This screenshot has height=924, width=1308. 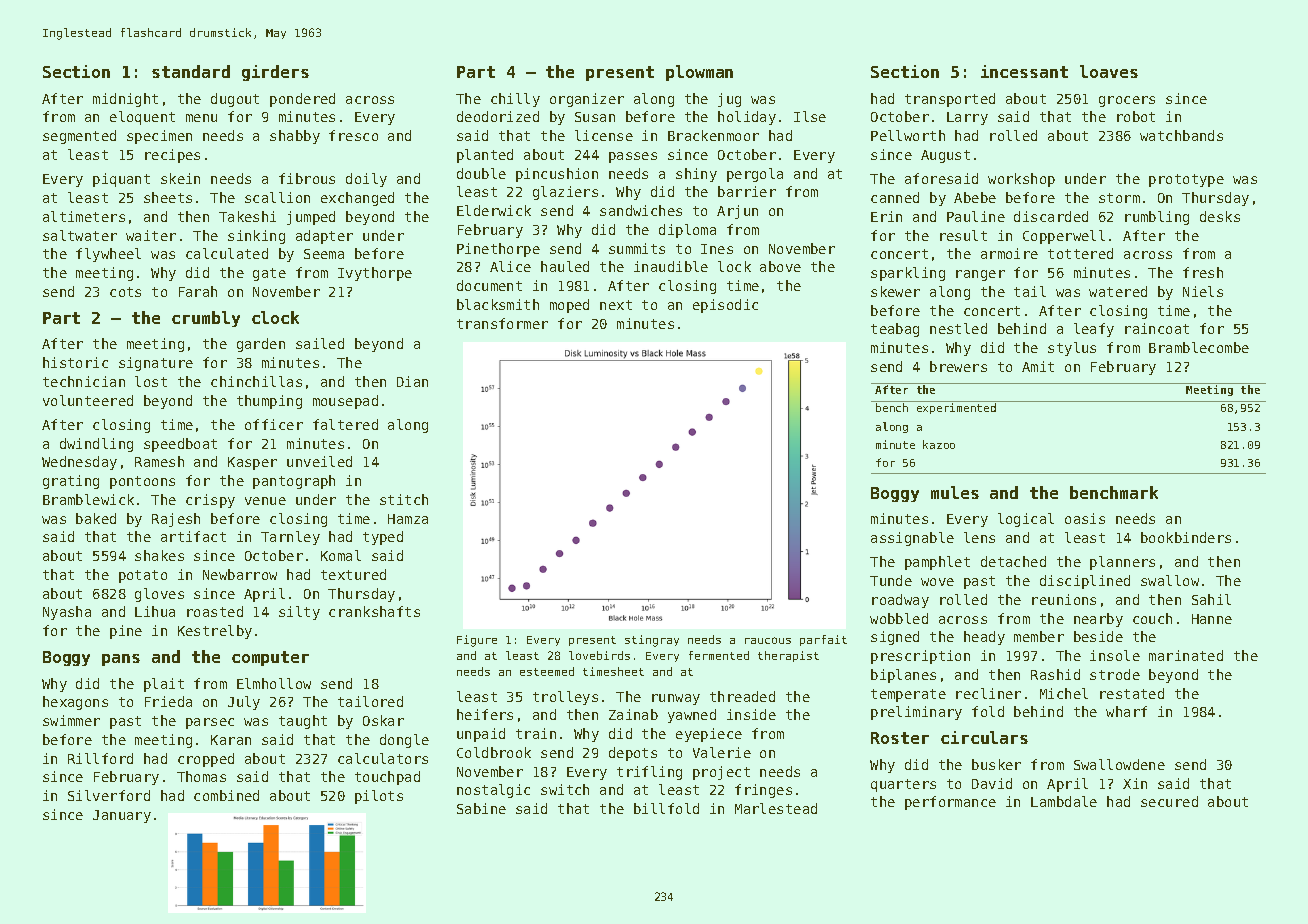 I want to click on thumping, so click(x=269, y=402).
